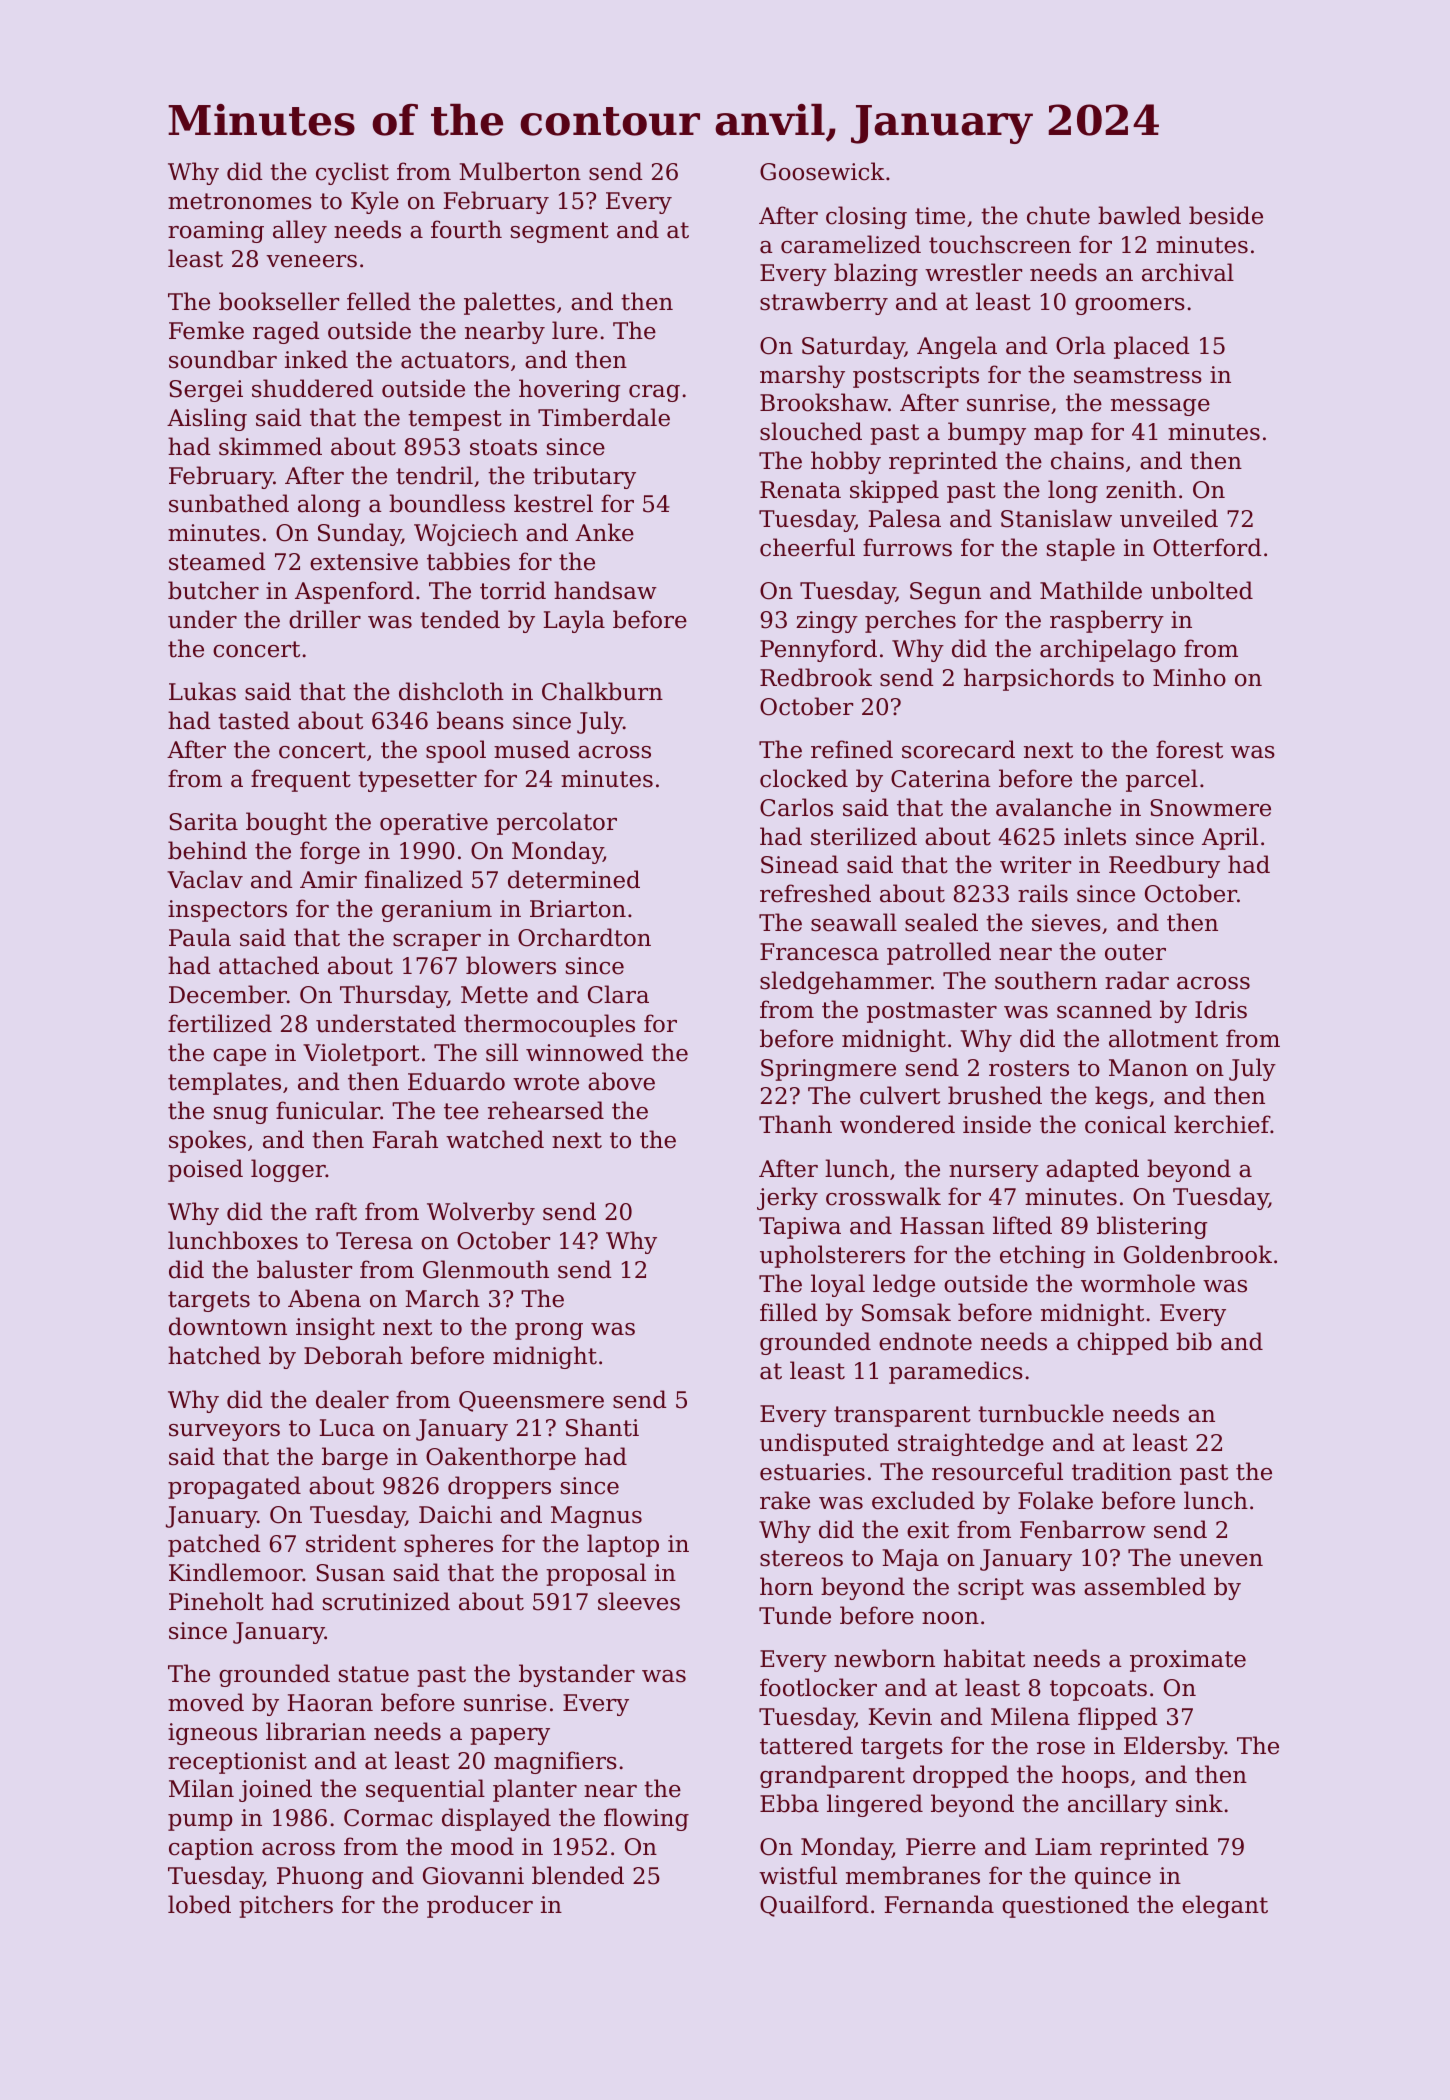 The width and height of the page is (1450, 2100). Describe the element at coordinates (824, 402) in the page. I see `Brookshaw` at that location.
